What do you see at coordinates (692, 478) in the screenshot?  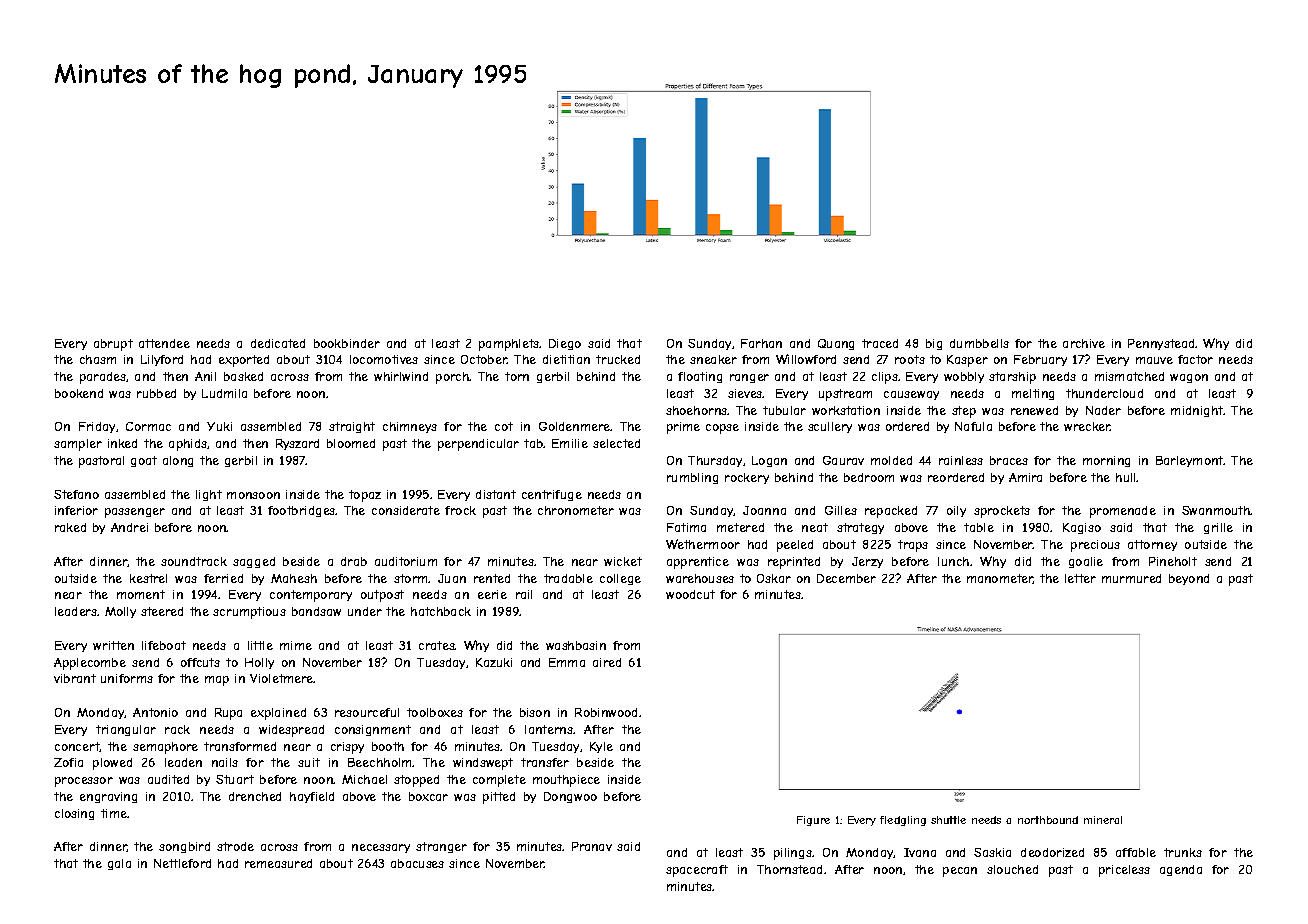 I see `rumbling` at bounding box center [692, 478].
